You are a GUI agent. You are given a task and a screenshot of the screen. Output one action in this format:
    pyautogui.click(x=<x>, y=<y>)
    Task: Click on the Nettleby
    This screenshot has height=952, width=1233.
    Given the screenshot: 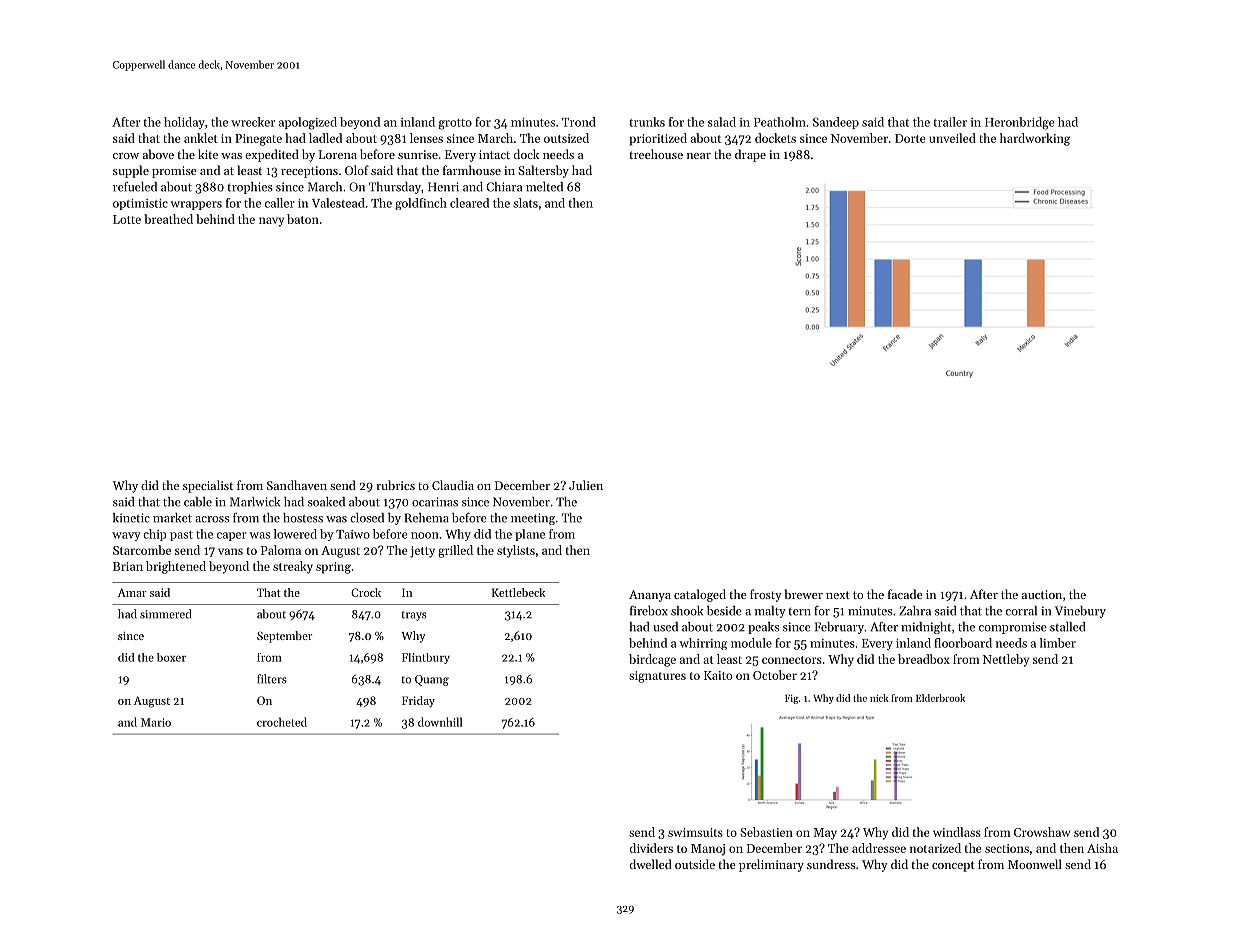 What is the action you would take?
    pyautogui.click(x=1006, y=660)
